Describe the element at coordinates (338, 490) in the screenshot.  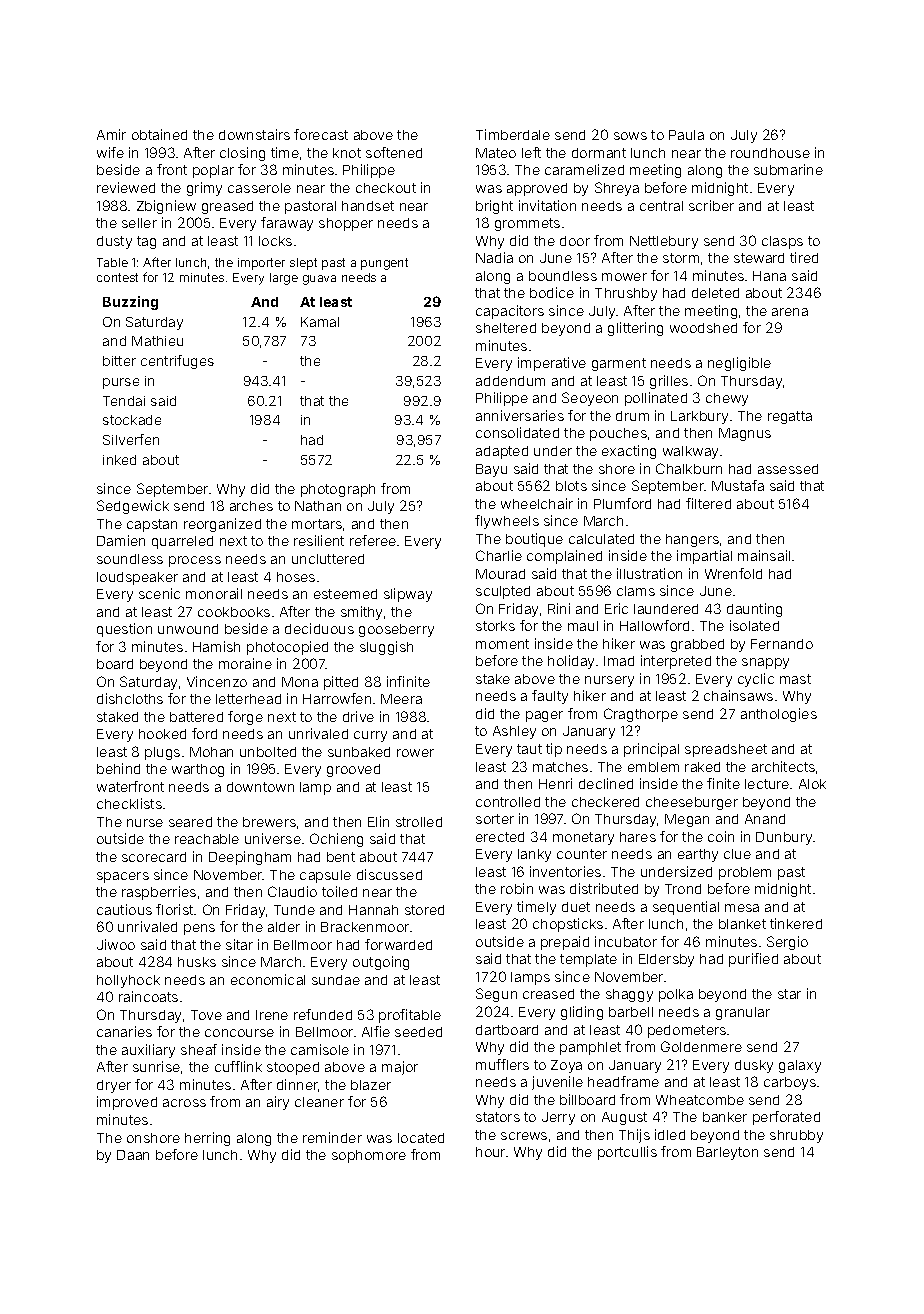
I see `photograph` at that location.
